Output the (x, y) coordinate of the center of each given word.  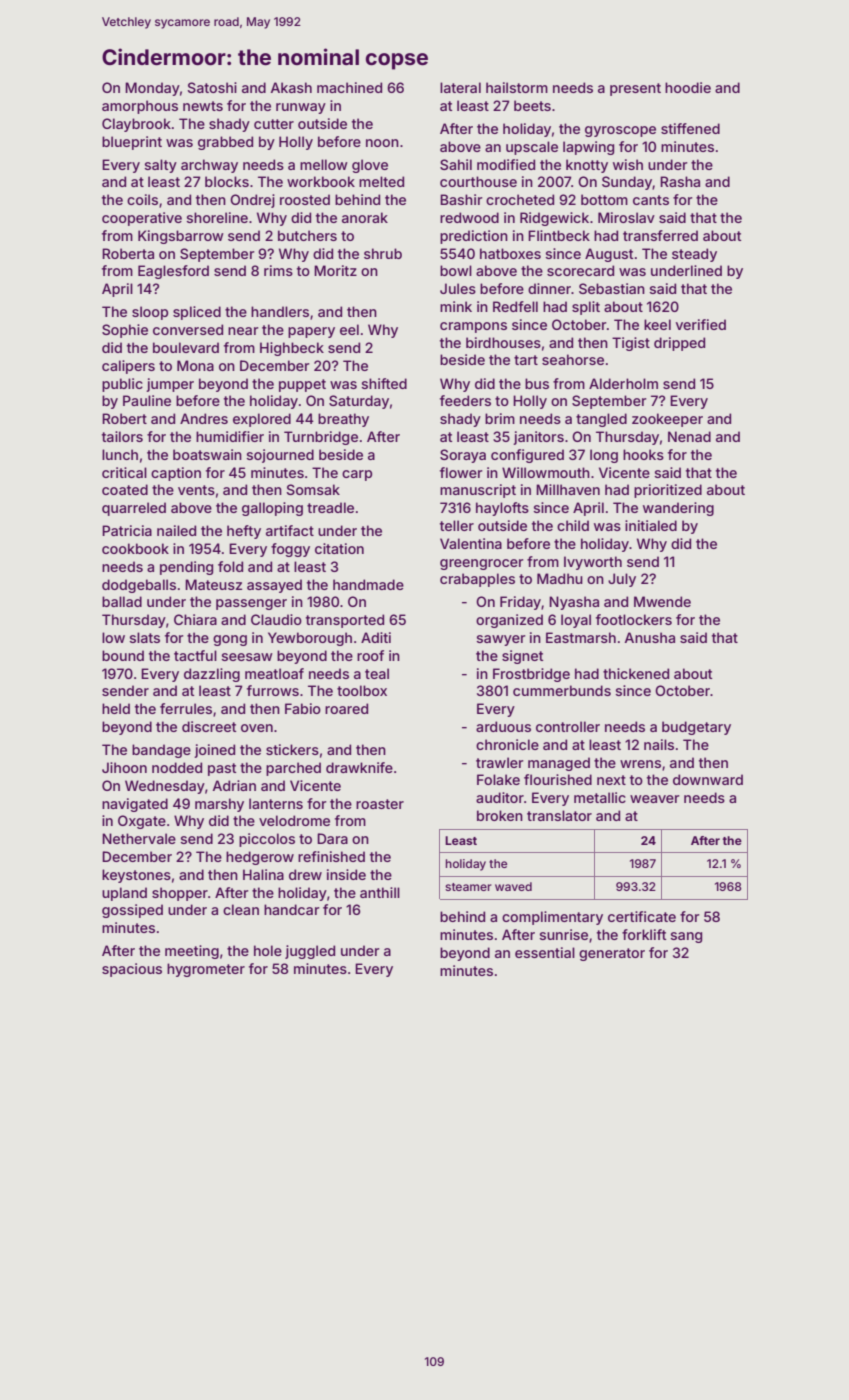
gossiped (132, 911)
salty (160, 166)
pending (186, 568)
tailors (122, 436)
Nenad (689, 436)
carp (357, 475)
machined (349, 87)
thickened (636, 673)
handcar (292, 909)
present (635, 89)
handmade (368, 584)
